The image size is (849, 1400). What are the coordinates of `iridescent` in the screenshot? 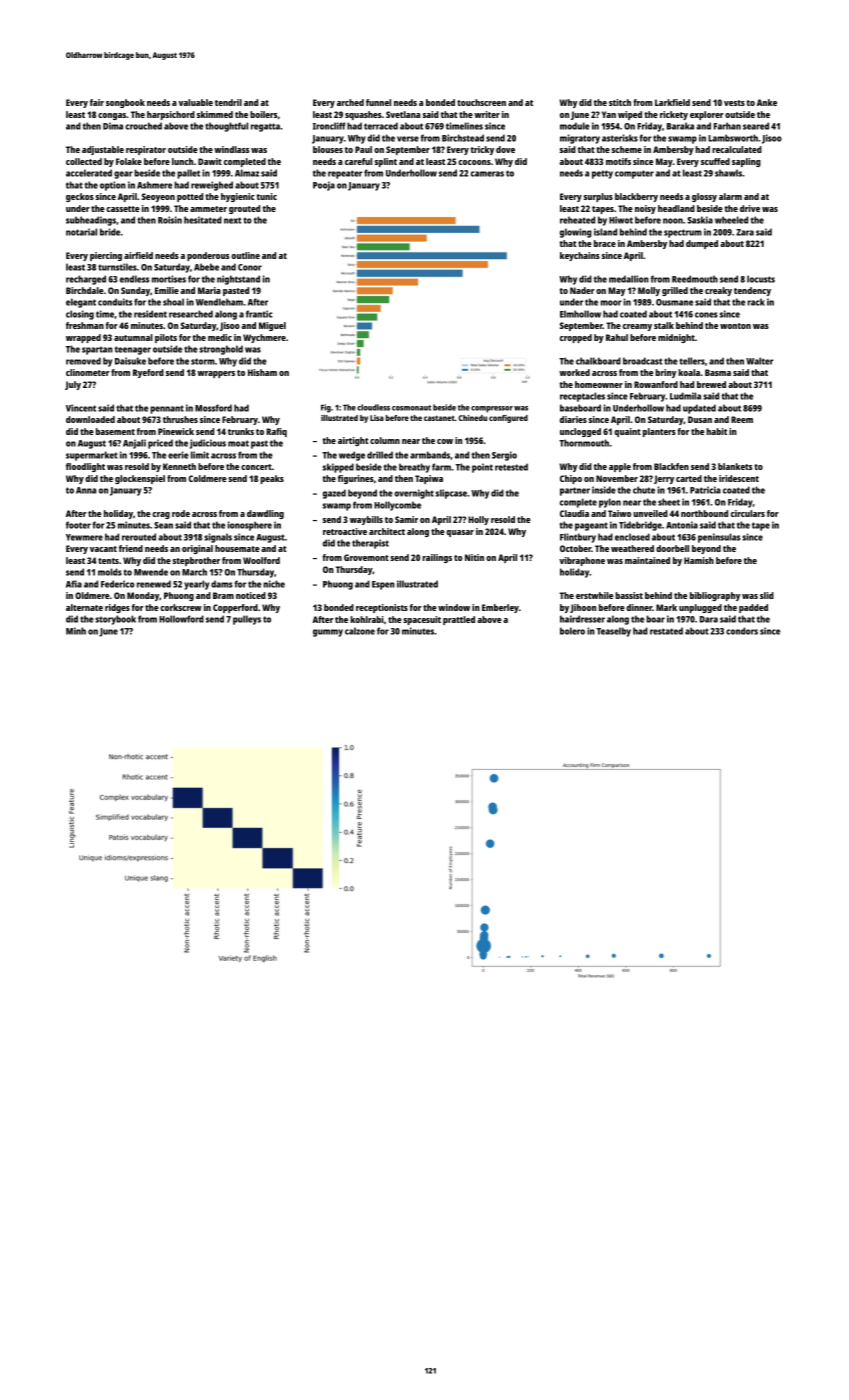 It's located at (739, 478).
